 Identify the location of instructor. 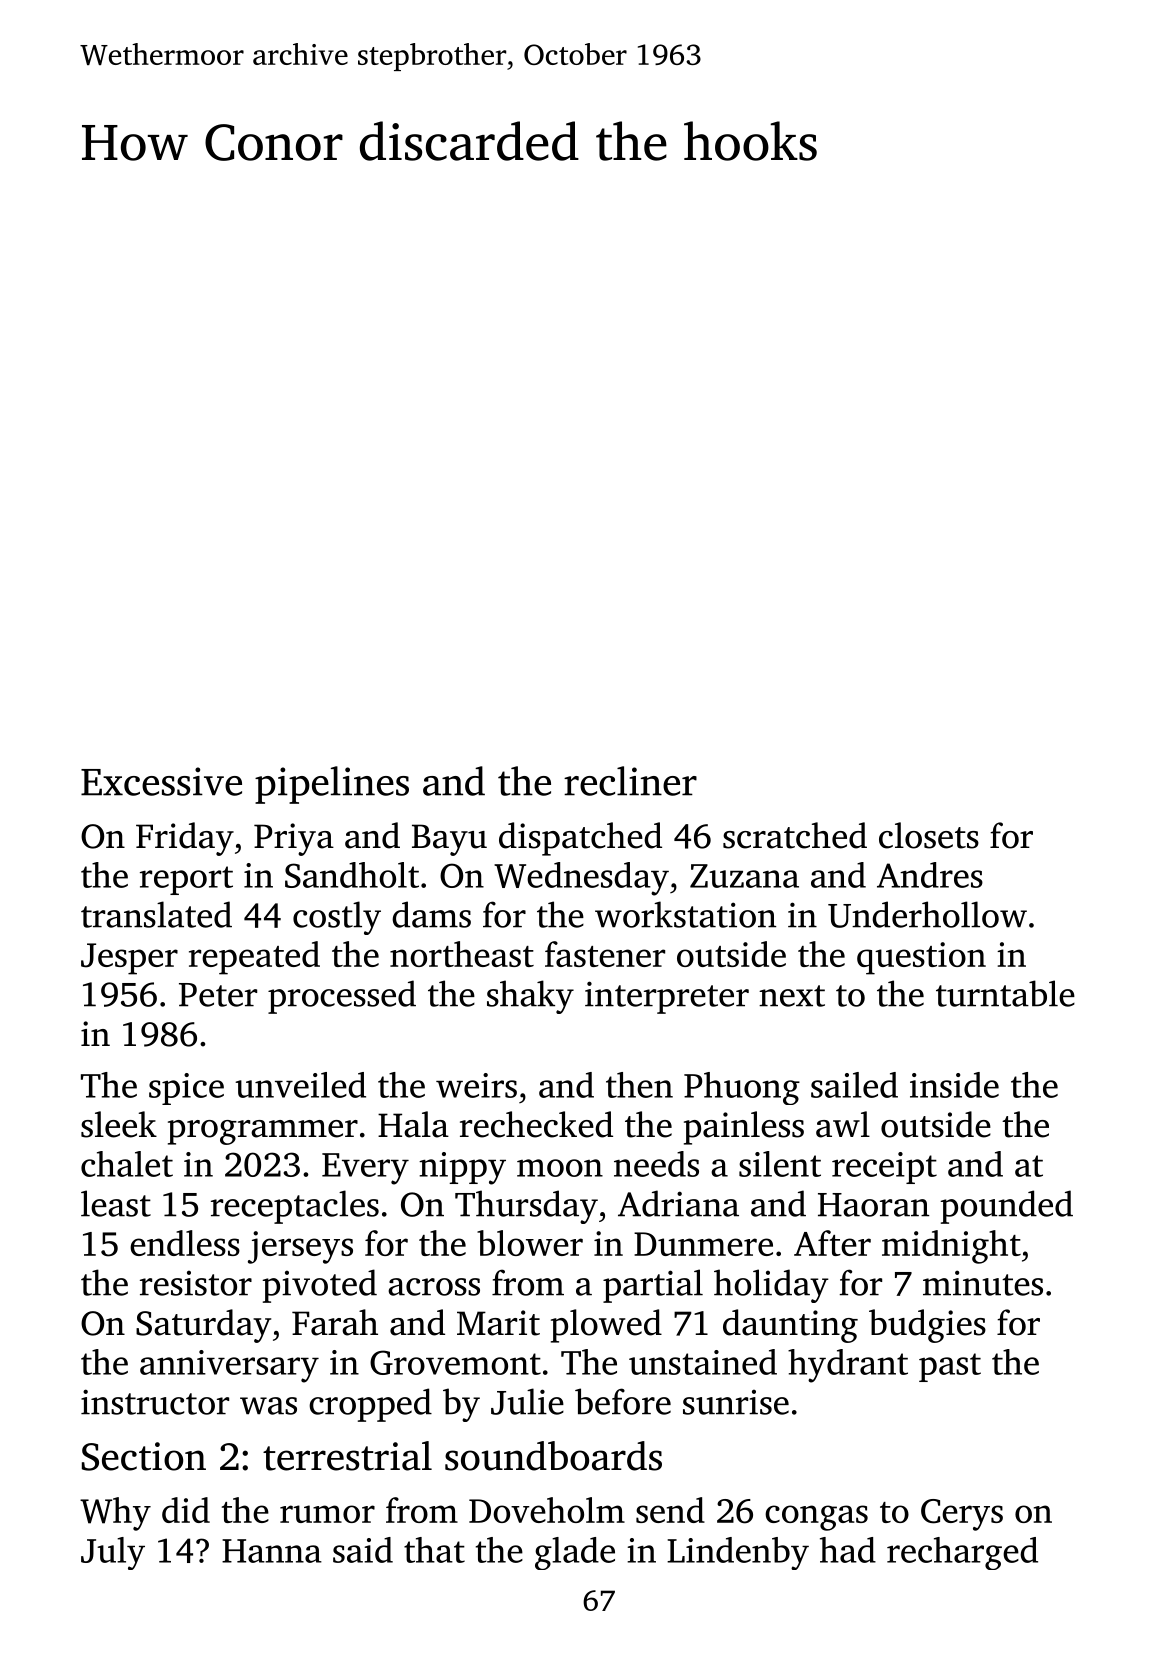
(155, 1402).
